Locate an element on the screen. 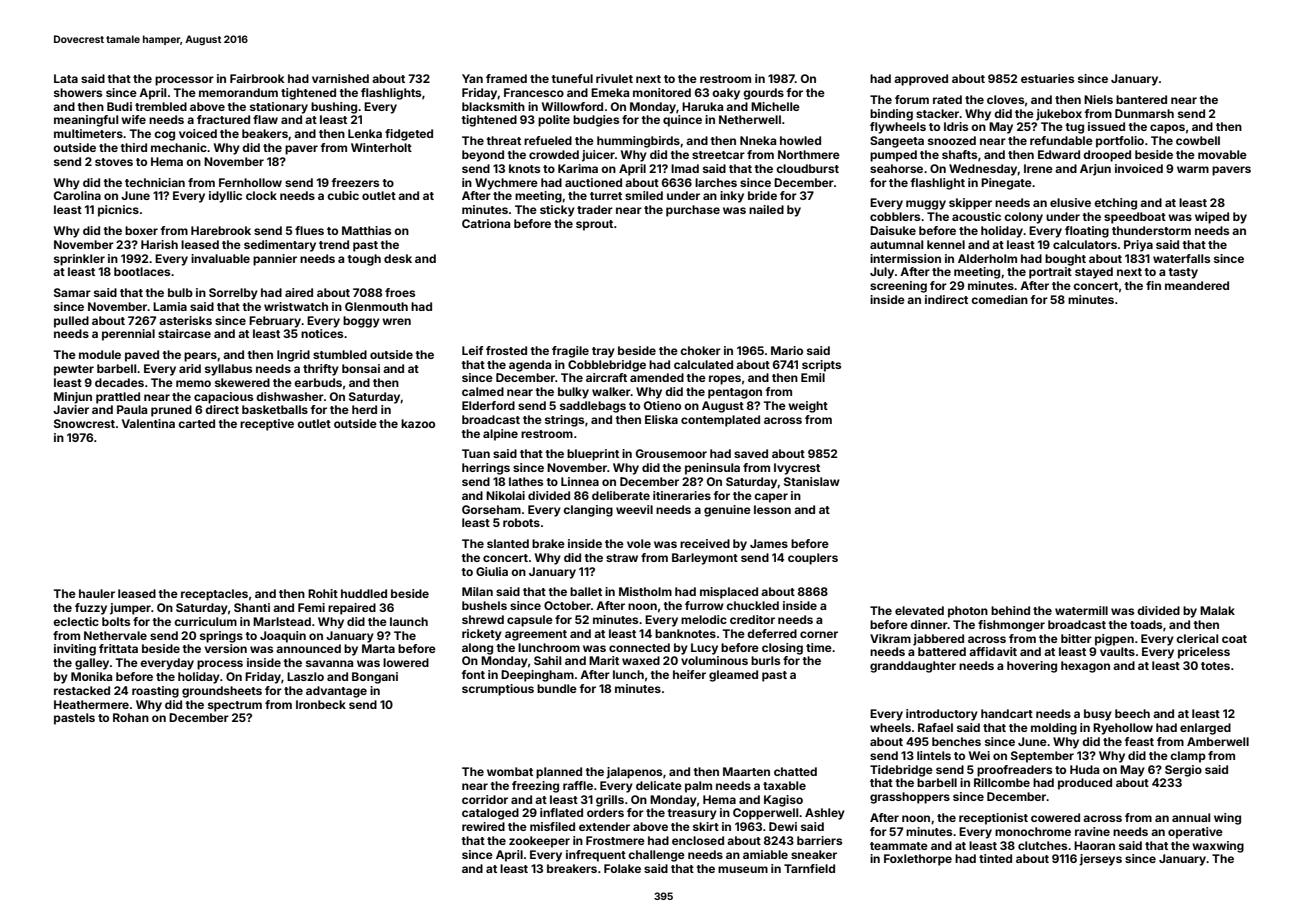  estuaries is located at coordinates (1047, 78).
